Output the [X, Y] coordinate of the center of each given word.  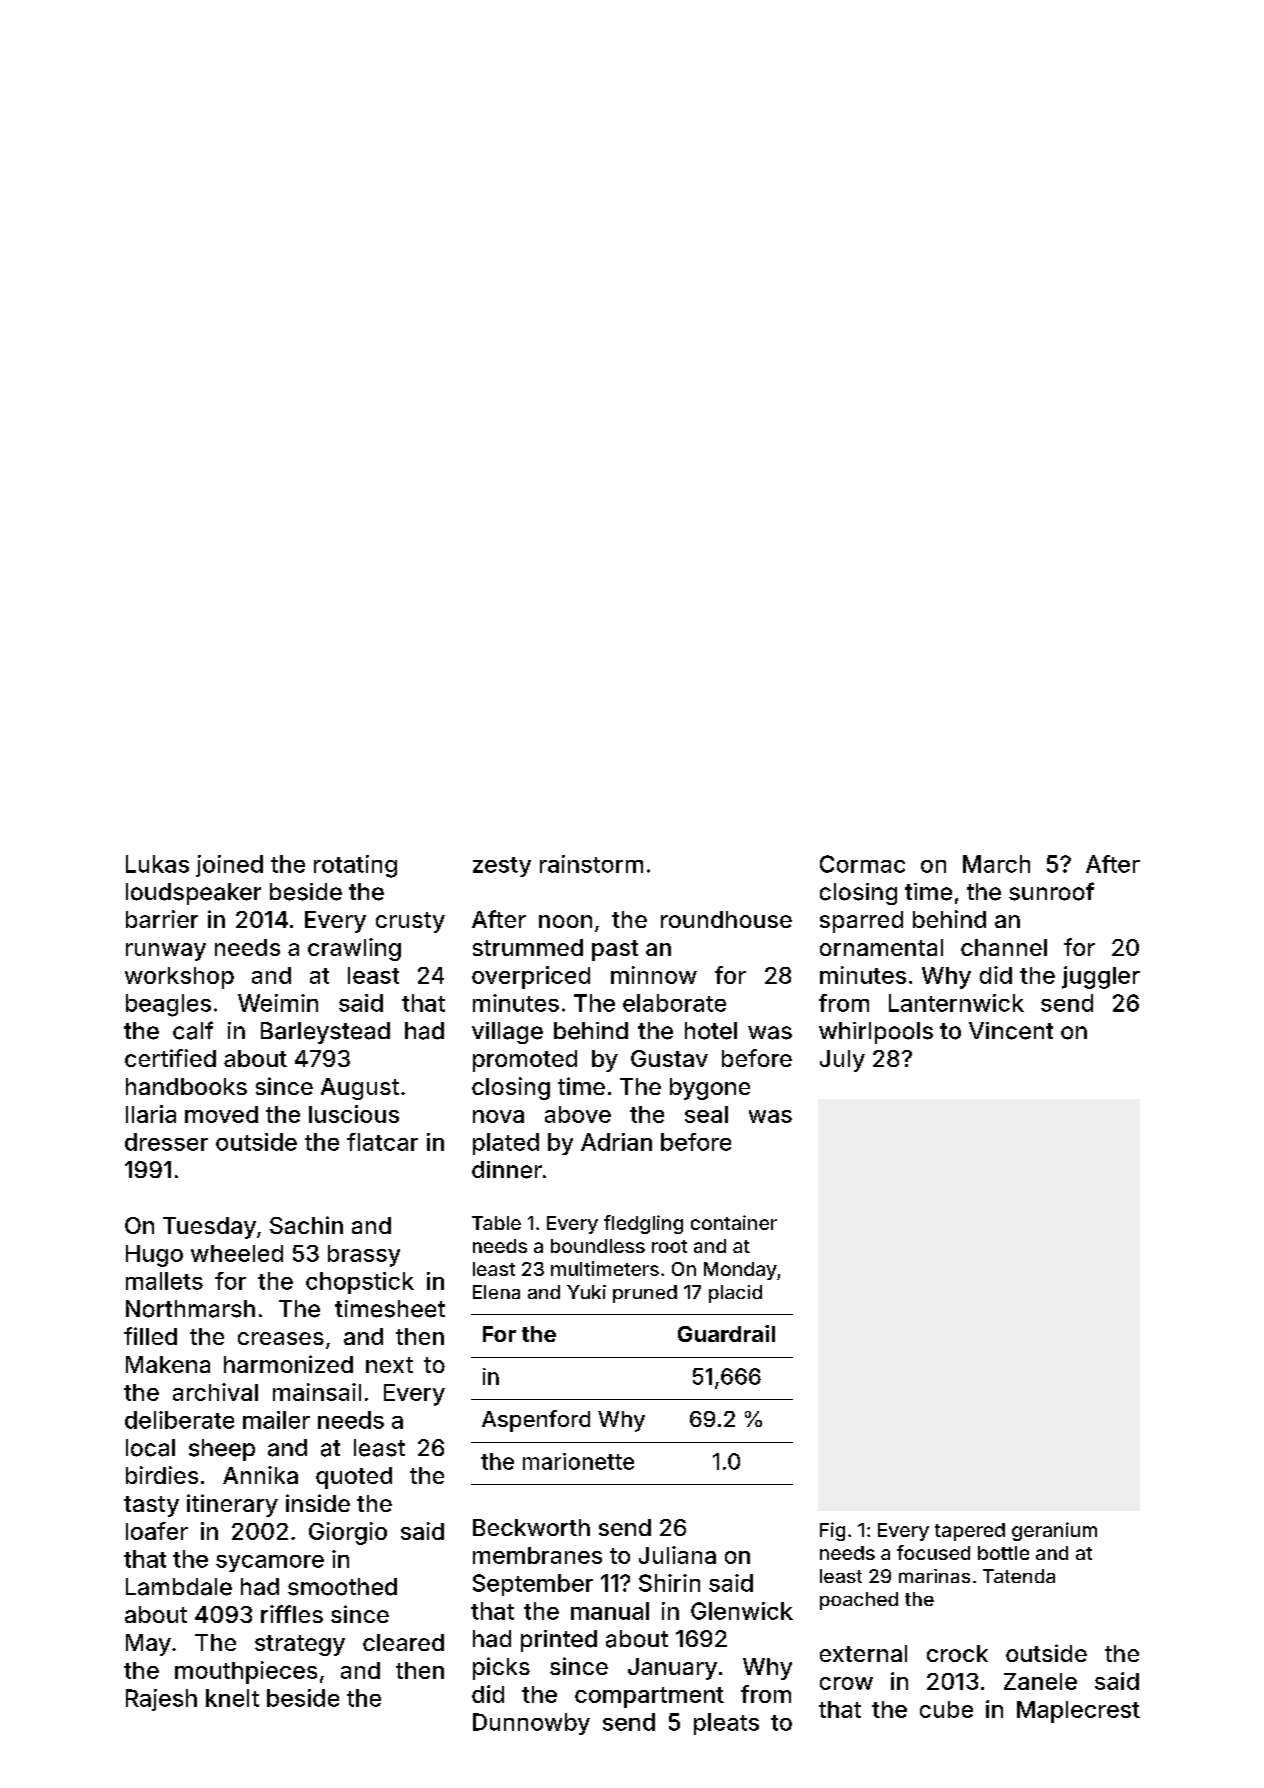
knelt [232, 1698]
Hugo [154, 1256]
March [996, 864]
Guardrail [726, 1333]
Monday [740, 1271]
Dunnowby [531, 1724]
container [734, 1222]
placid [735, 1294]
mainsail [317, 1392]
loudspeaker [193, 894]
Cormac [862, 864]
